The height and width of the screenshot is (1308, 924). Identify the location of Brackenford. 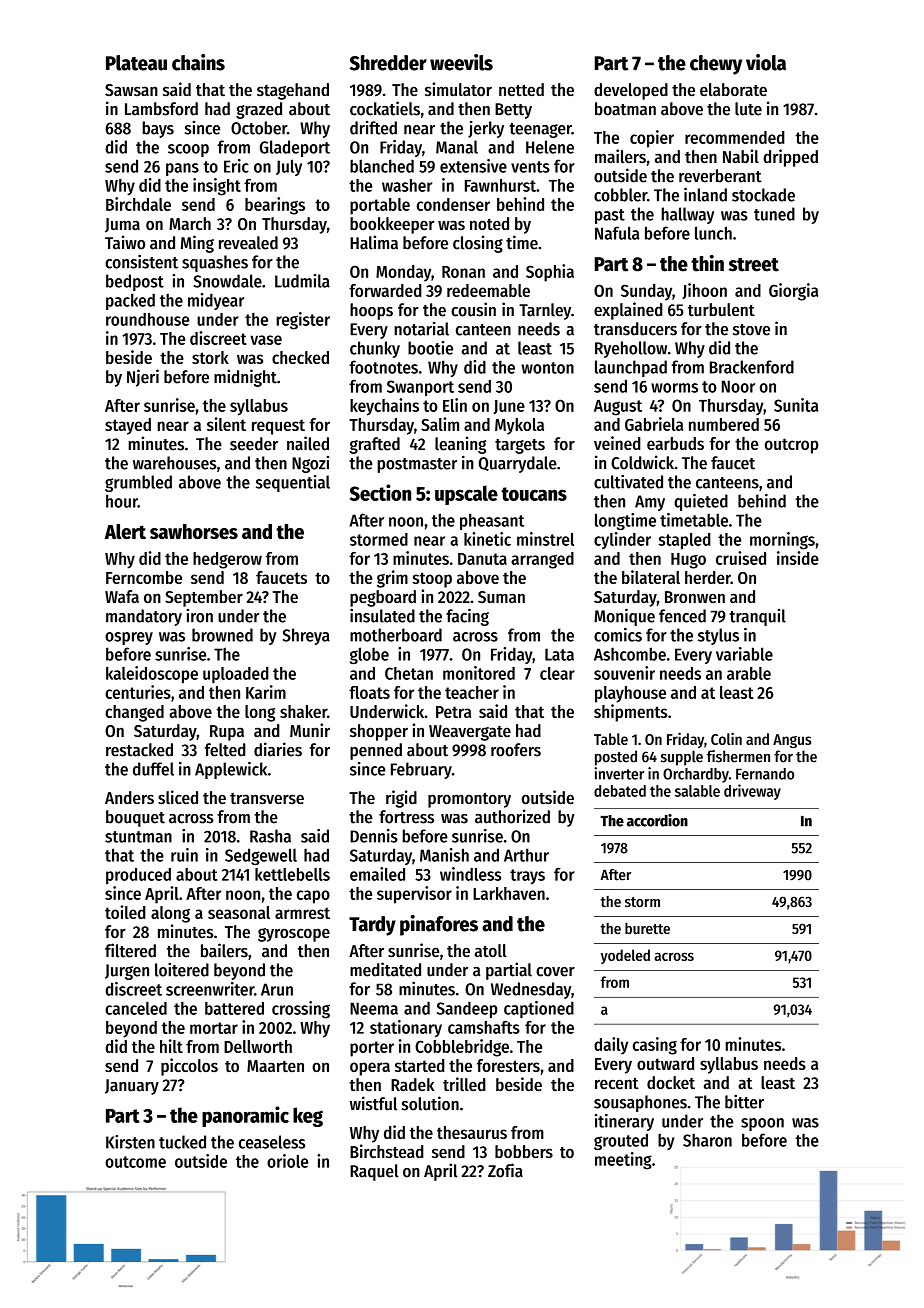
(752, 367).
